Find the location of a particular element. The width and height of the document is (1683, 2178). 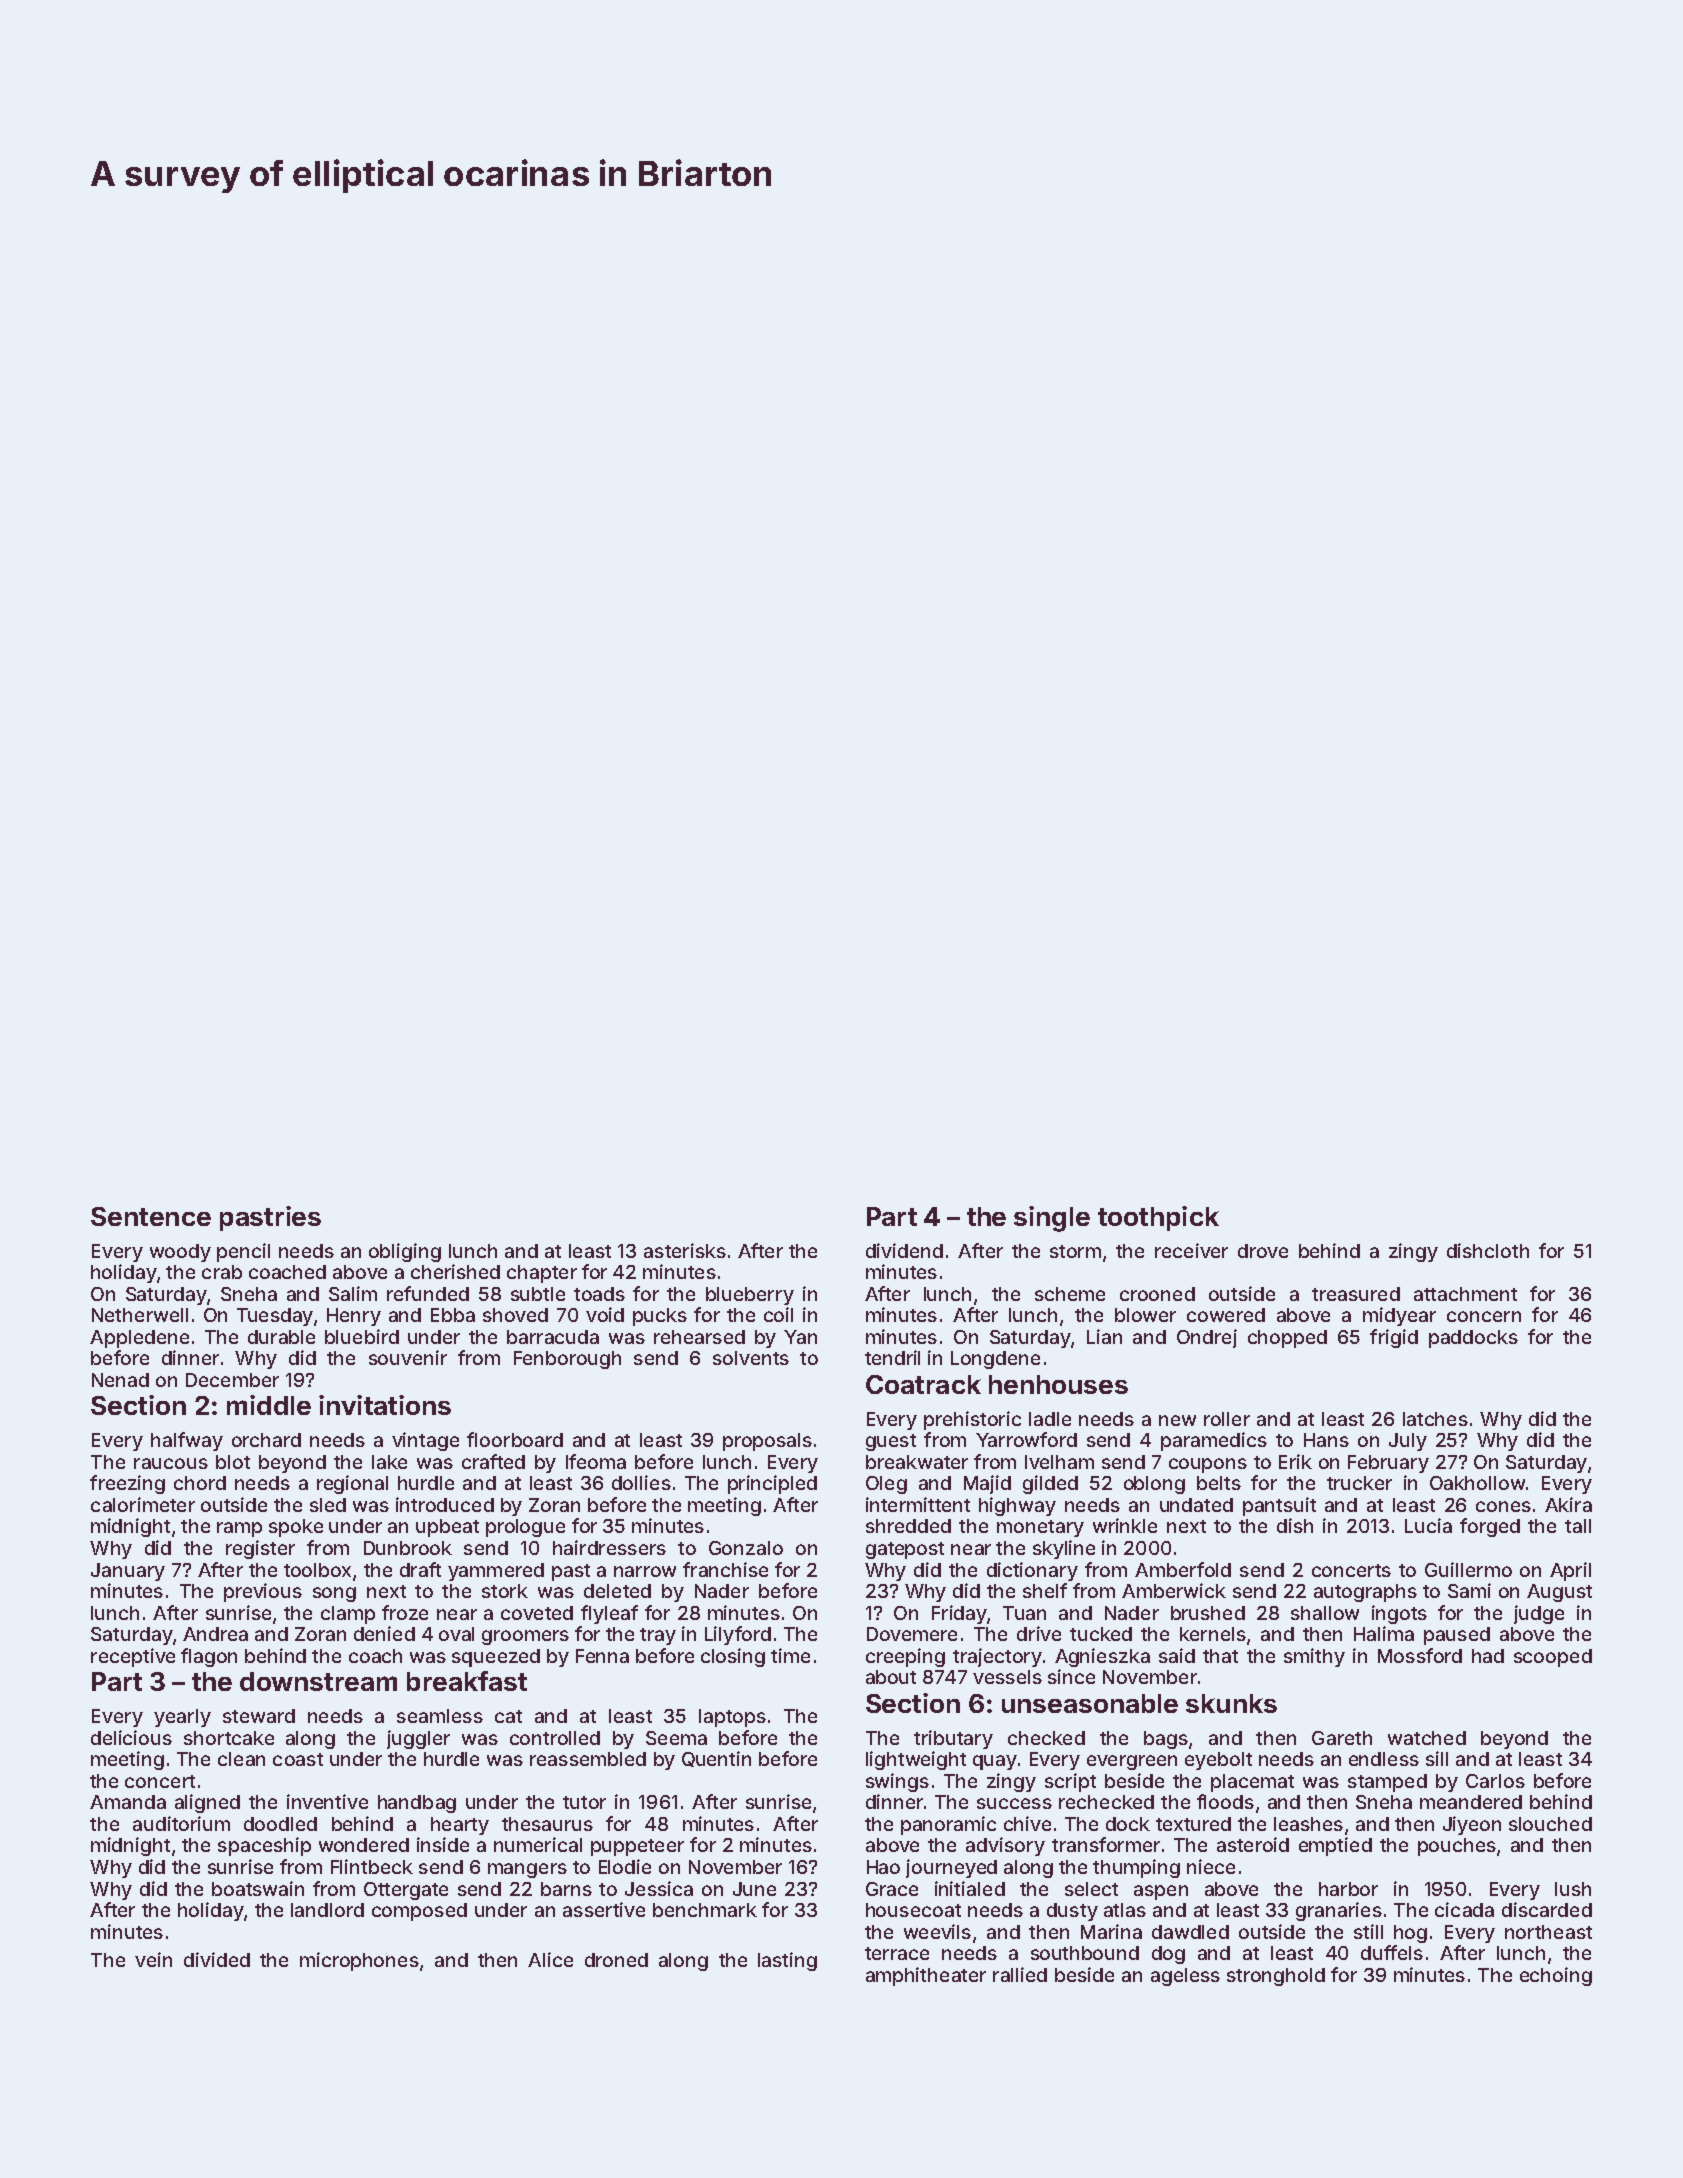

new is located at coordinates (1177, 1420).
